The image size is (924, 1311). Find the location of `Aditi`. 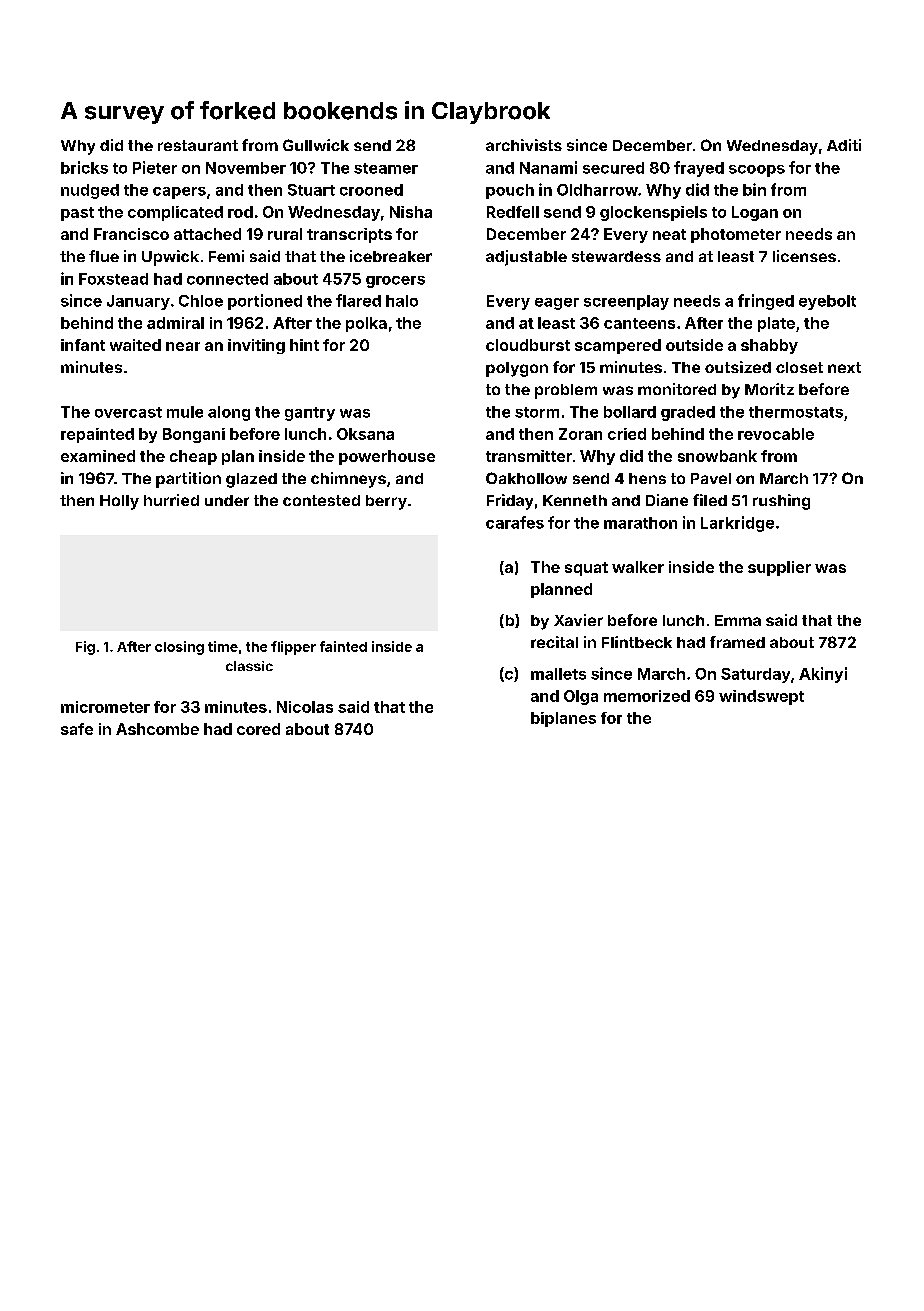

Aditi is located at coordinates (844, 145).
